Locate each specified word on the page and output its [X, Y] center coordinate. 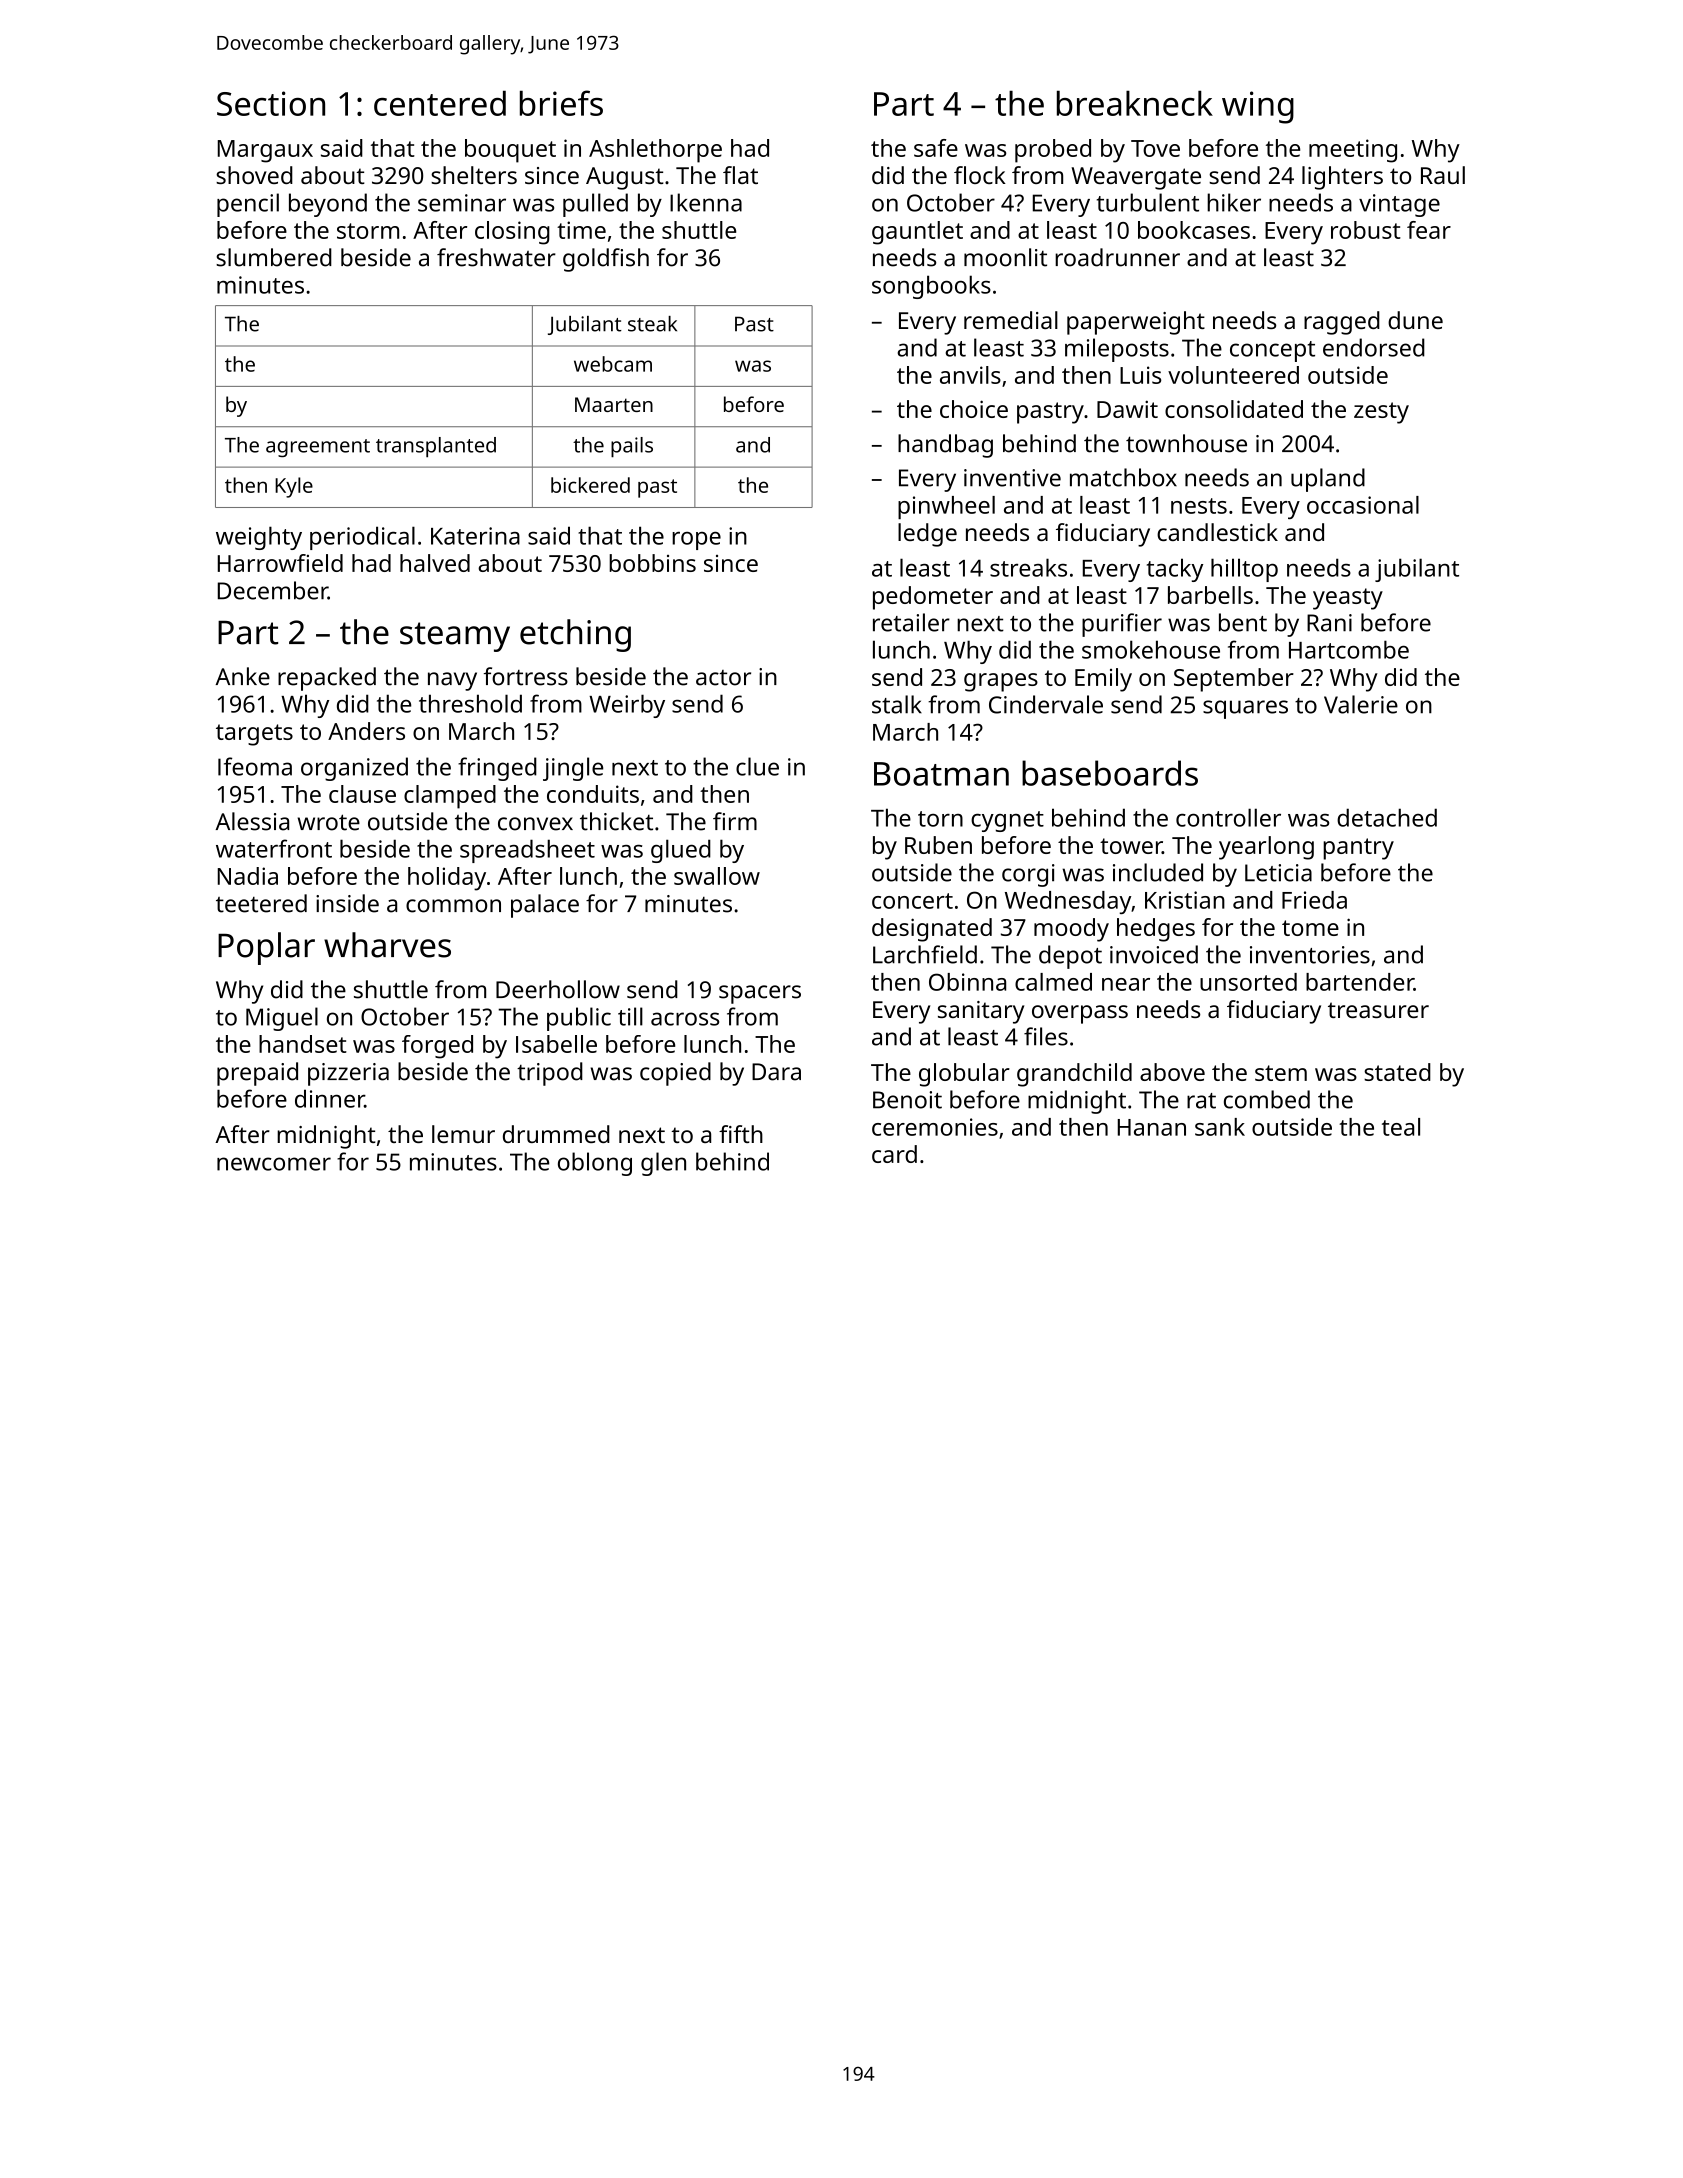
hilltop [1244, 570]
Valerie [1361, 704]
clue [757, 766]
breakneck [1135, 103]
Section [271, 103]
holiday [447, 879]
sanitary [981, 1012]
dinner [330, 1098]
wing [1258, 107]
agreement [318, 448]
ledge [927, 535]
